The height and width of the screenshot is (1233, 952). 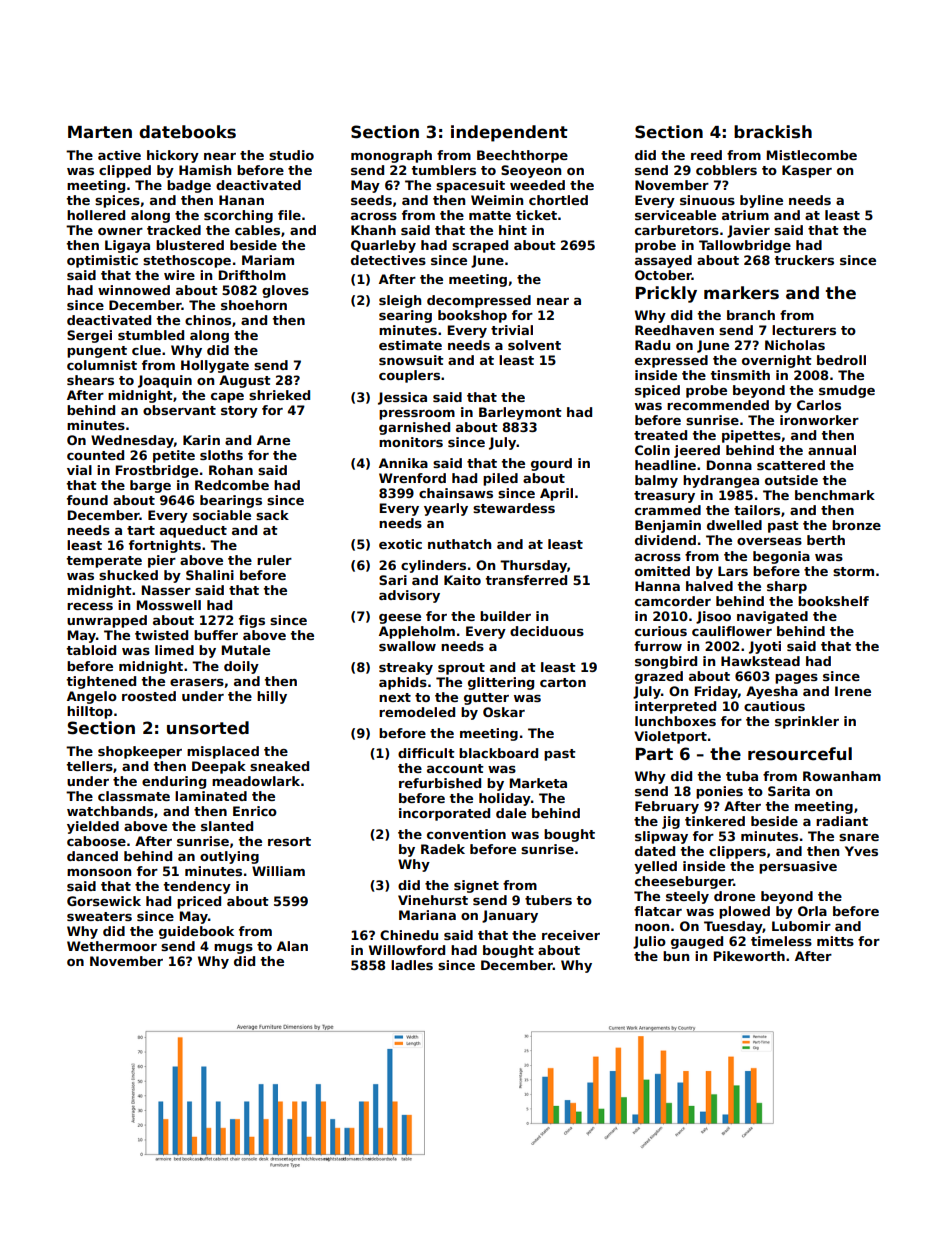 I want to click on sleigh, so click(x=400, y=301).
